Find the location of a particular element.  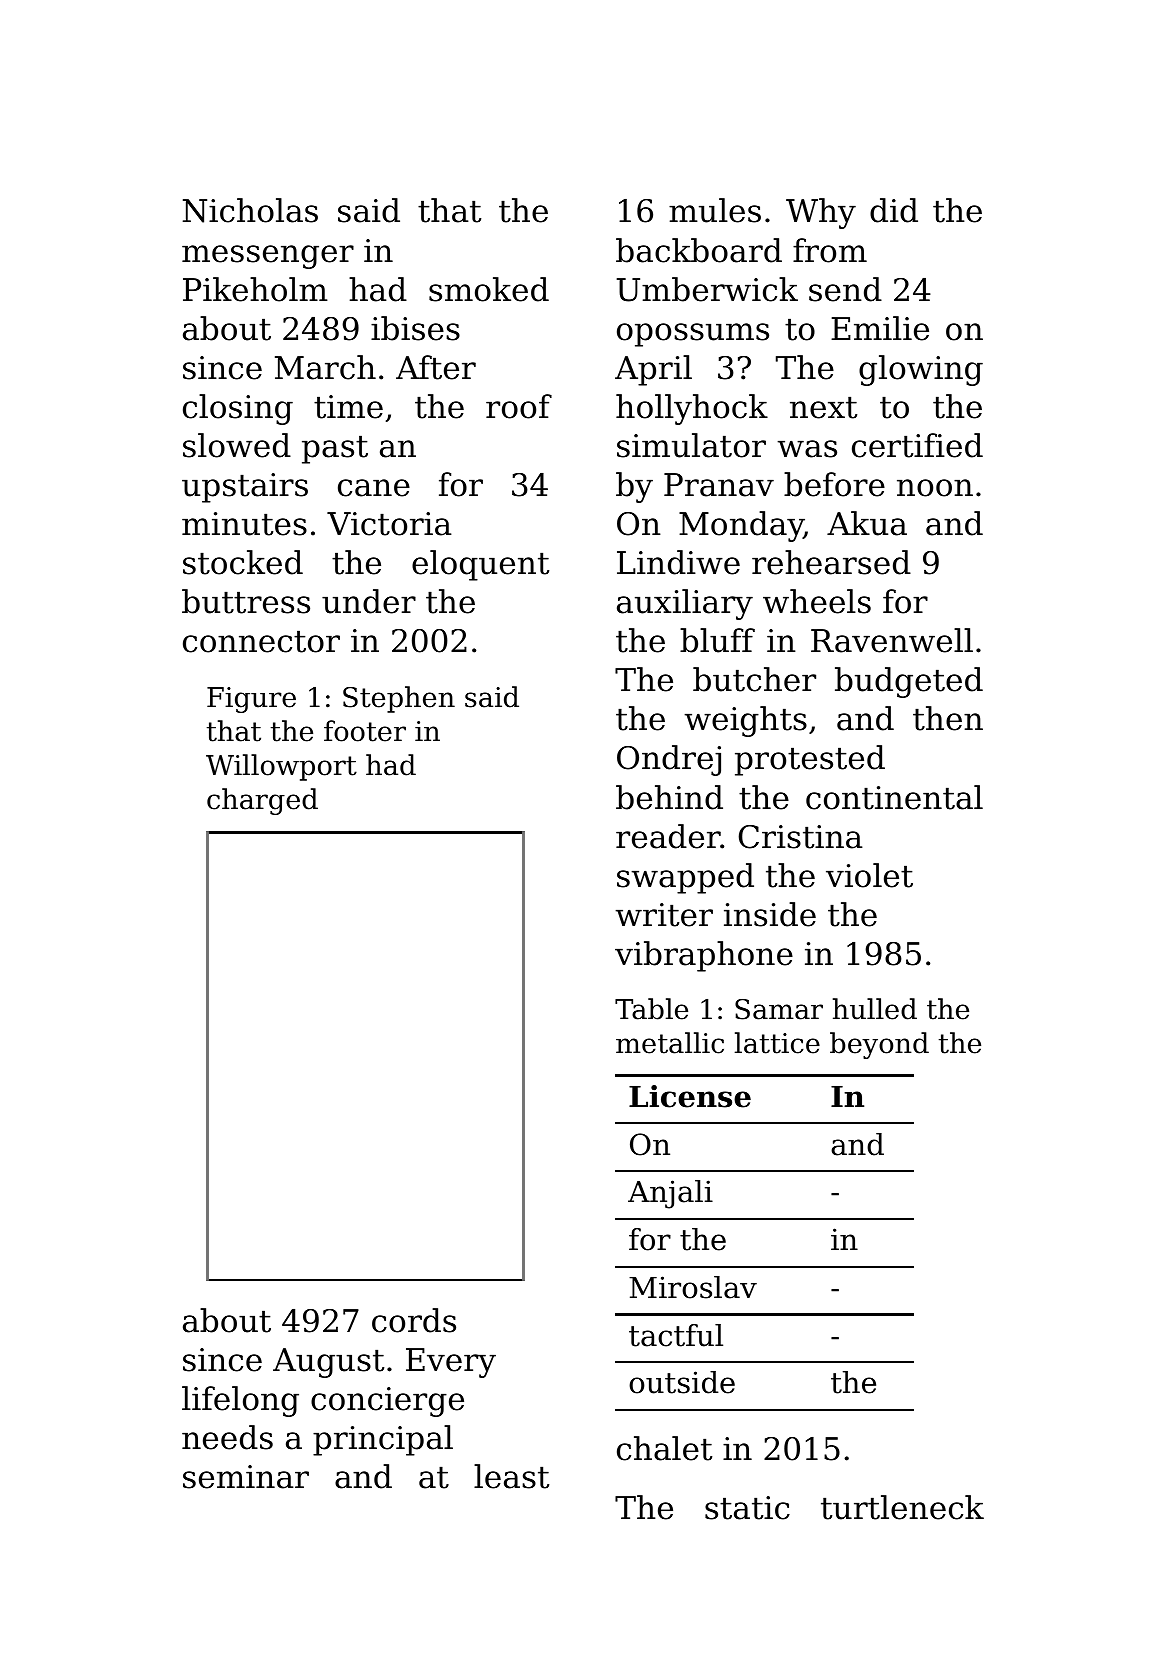

next is located at coordinates (823, 407).
